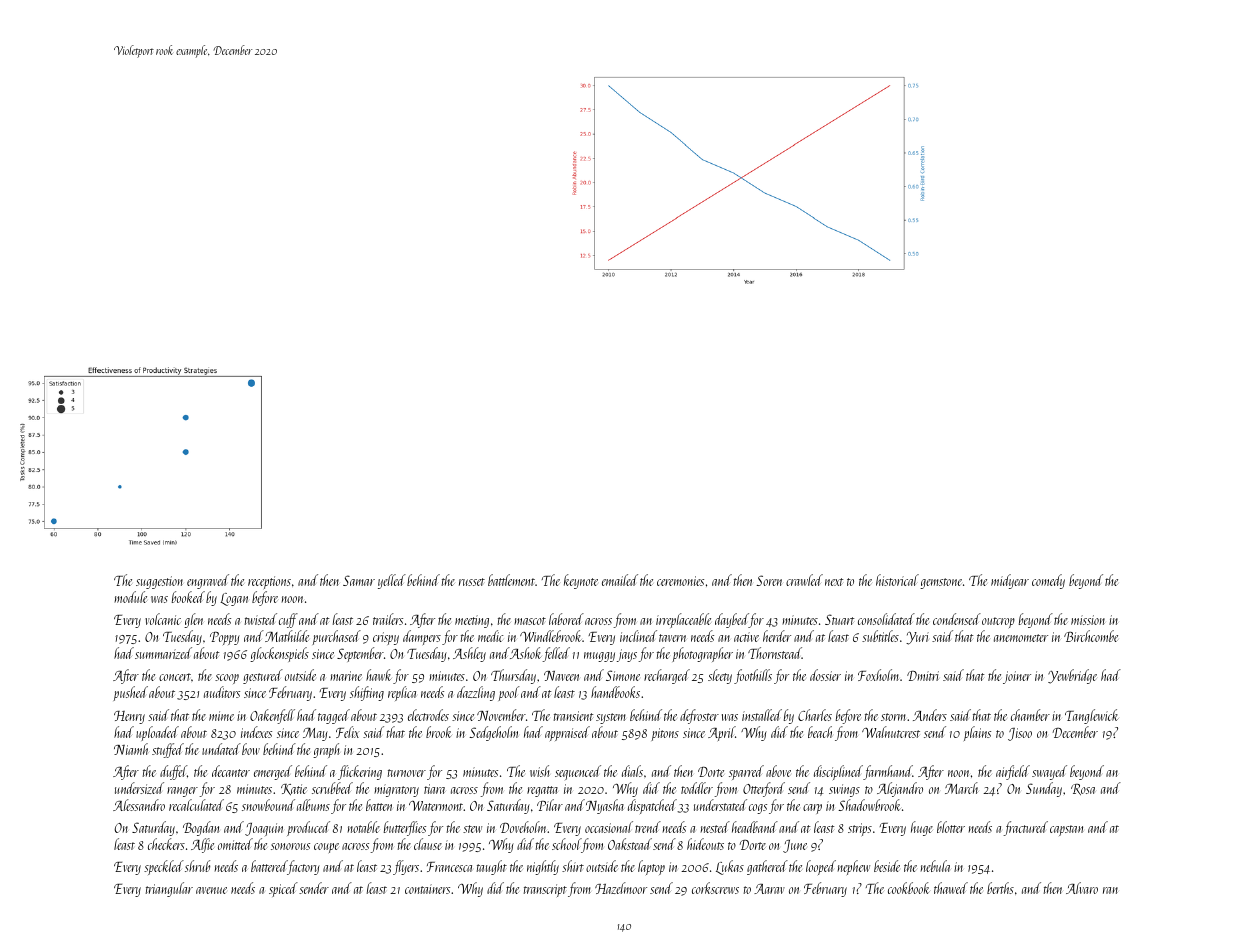 The width and height of the page is (1233, 952). I want to click on laptop, so click(651, 867).
